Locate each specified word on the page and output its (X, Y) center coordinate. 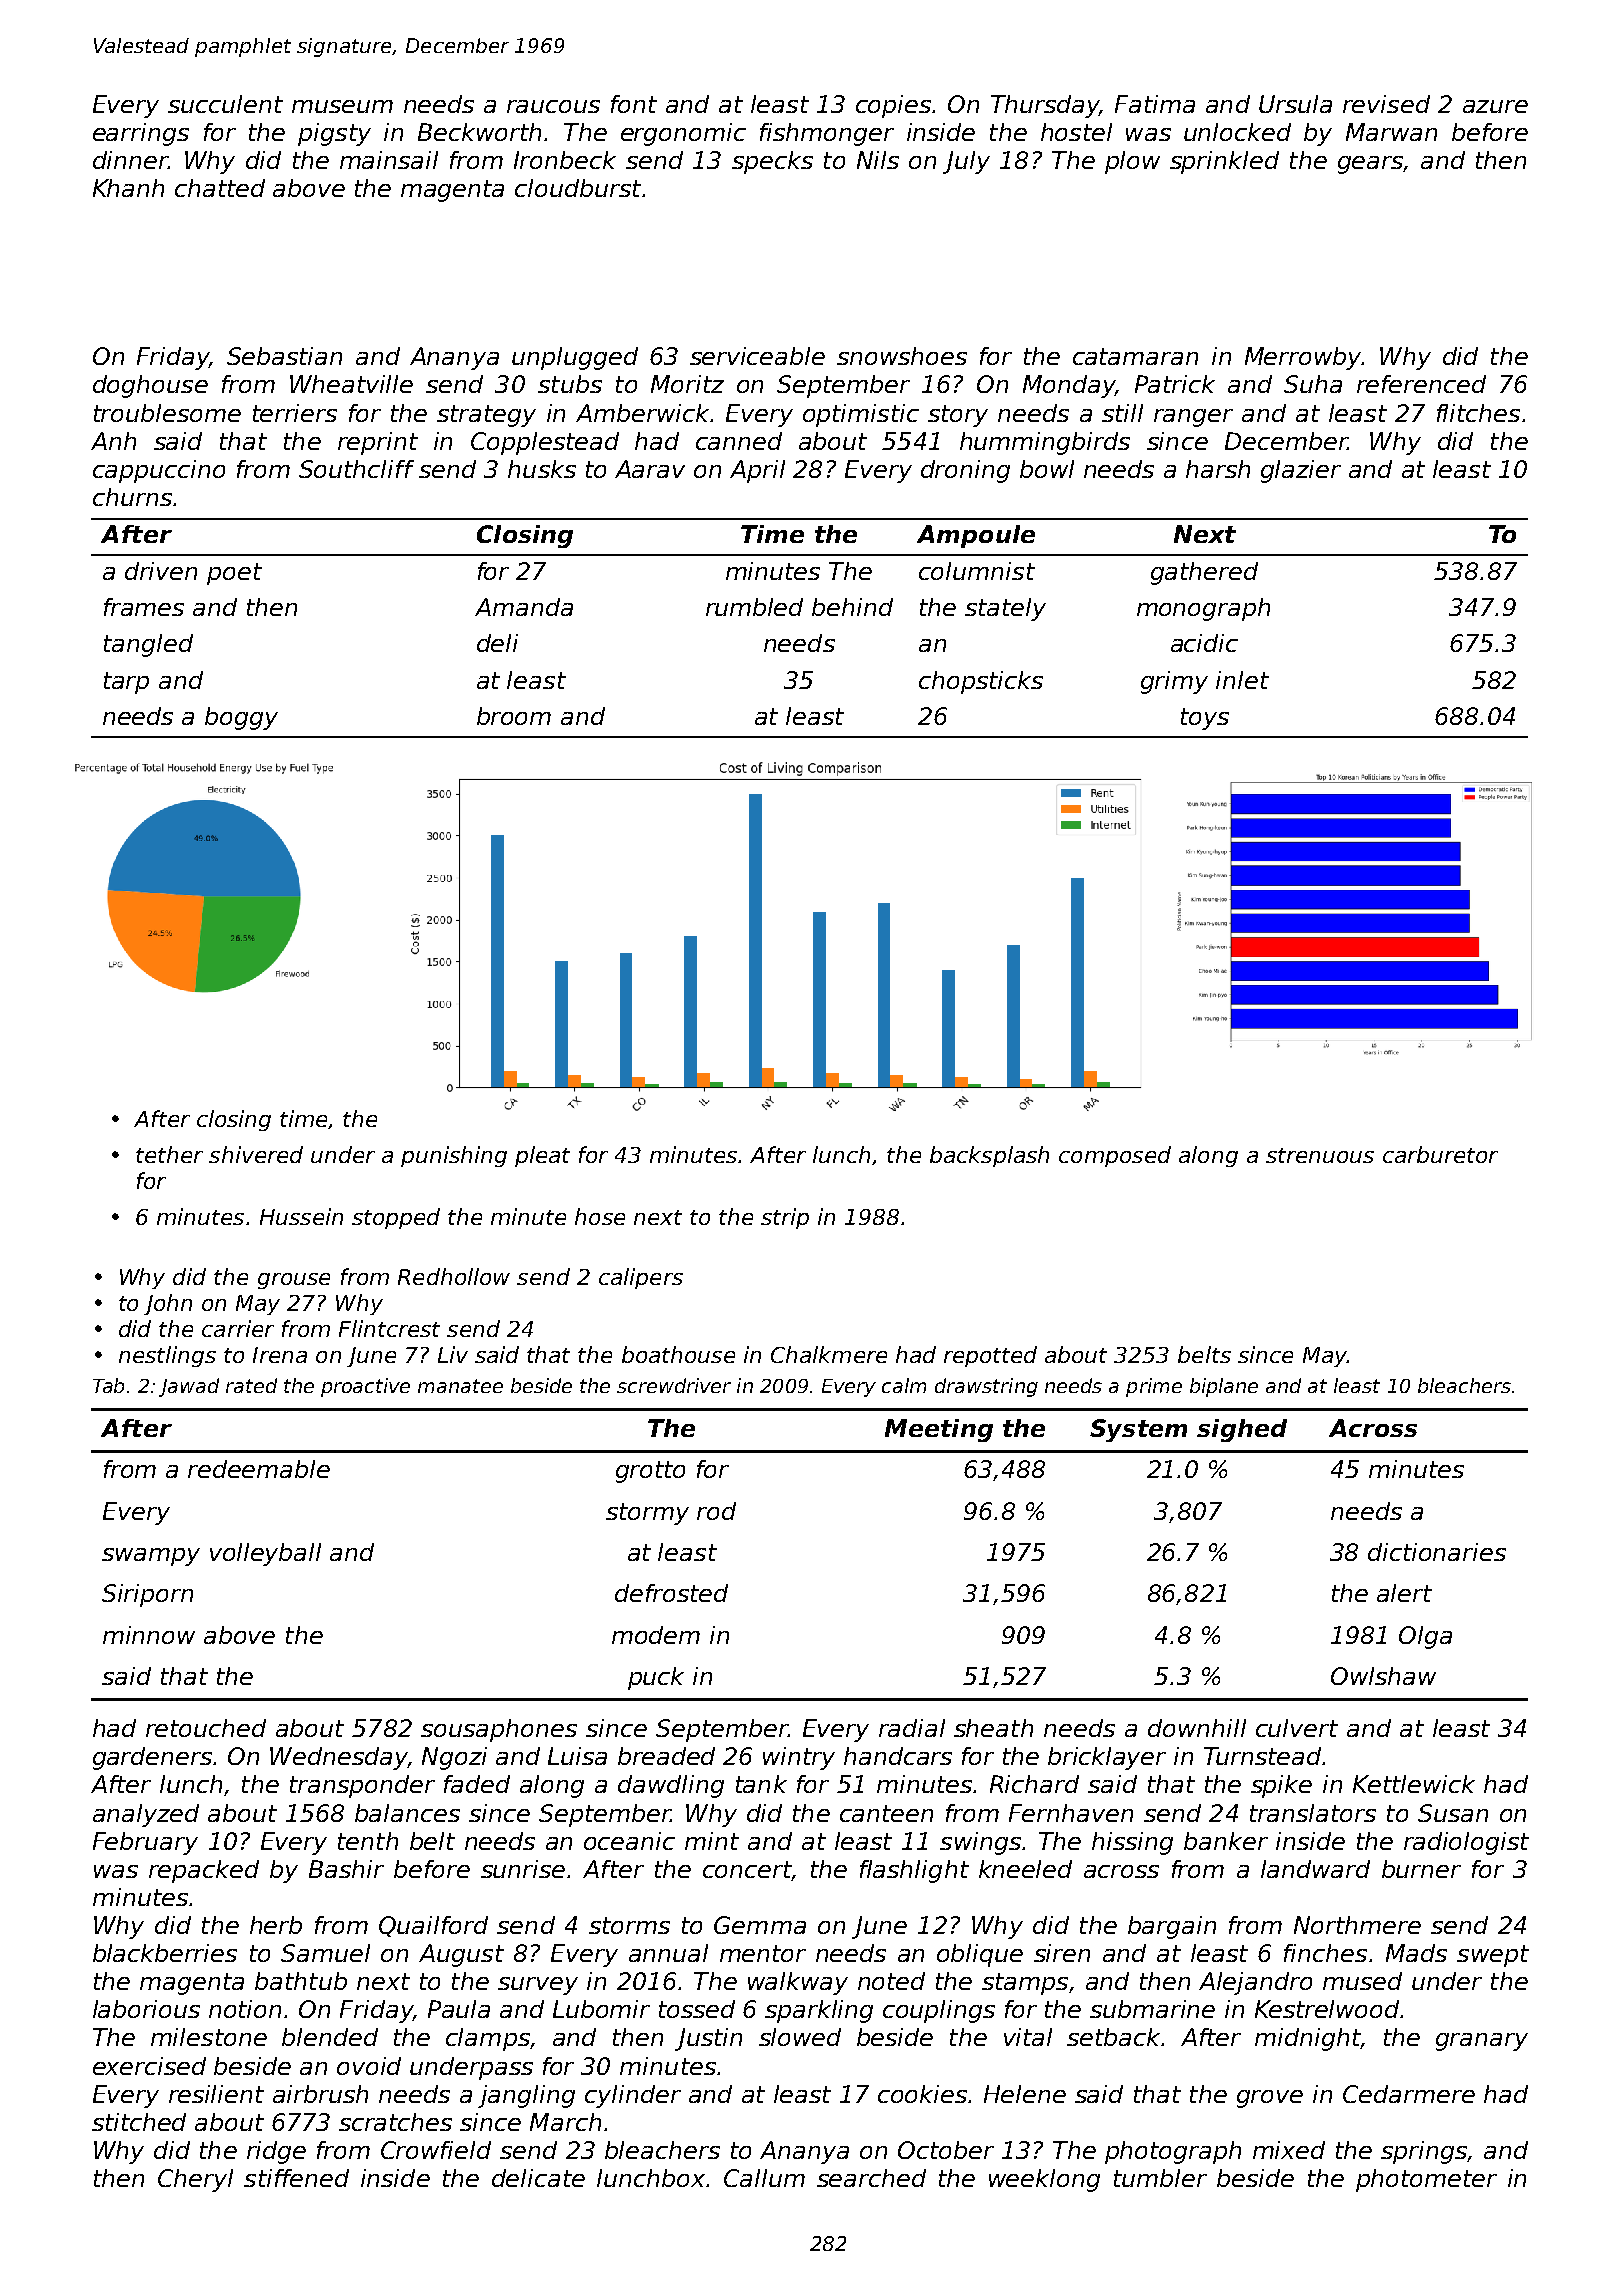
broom (514, 716)
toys (1205, 719)
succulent (225, 104)
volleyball (265, 1554)
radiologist (1466, 1843)
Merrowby (1303, 358)
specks (772, 162)
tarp (126, 683)
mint (712, 1841)
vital (1028, 2037)
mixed (1289, 2150)
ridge (276, 2152)
